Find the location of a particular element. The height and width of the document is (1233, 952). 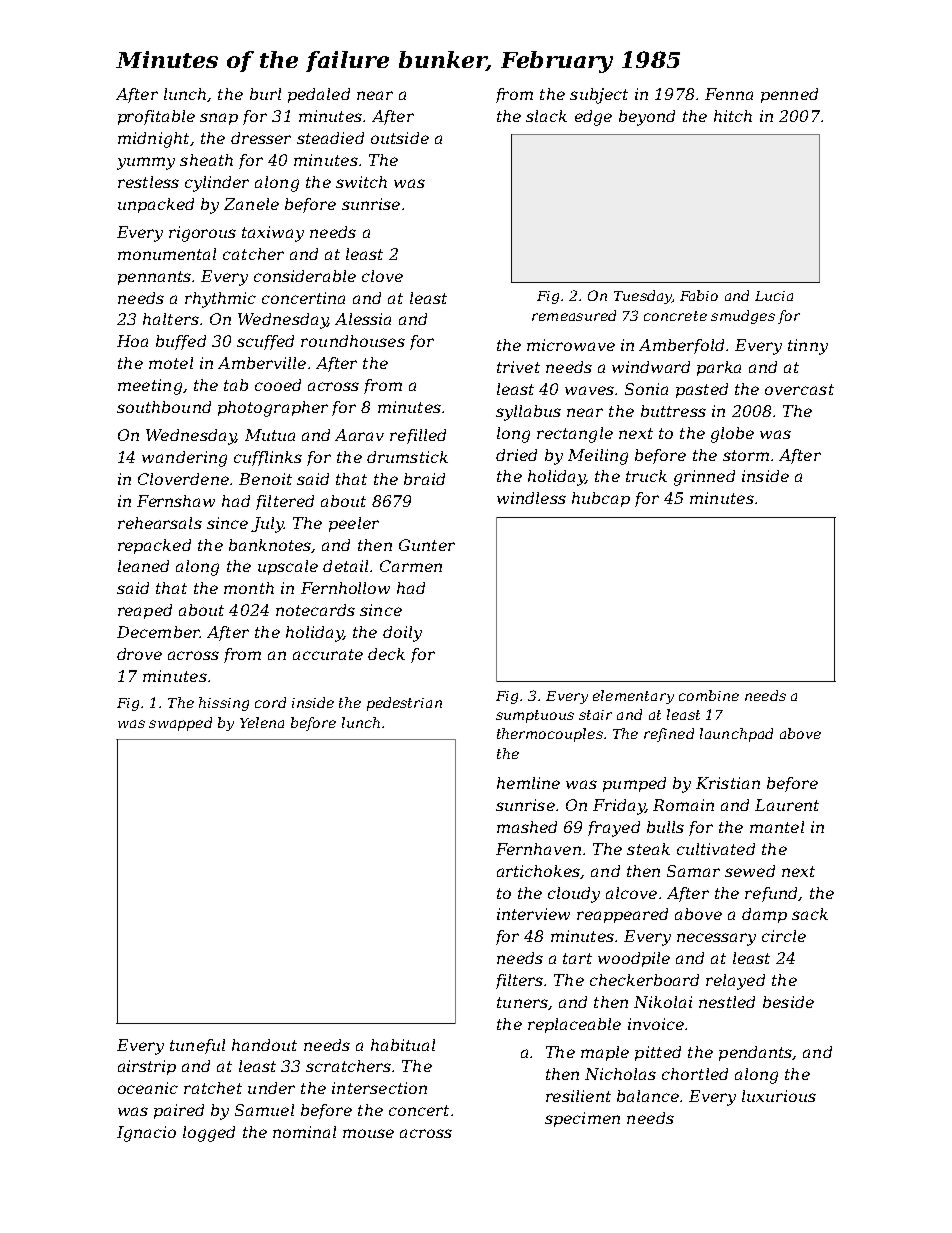

slack is located at coordinates (546, 116).
